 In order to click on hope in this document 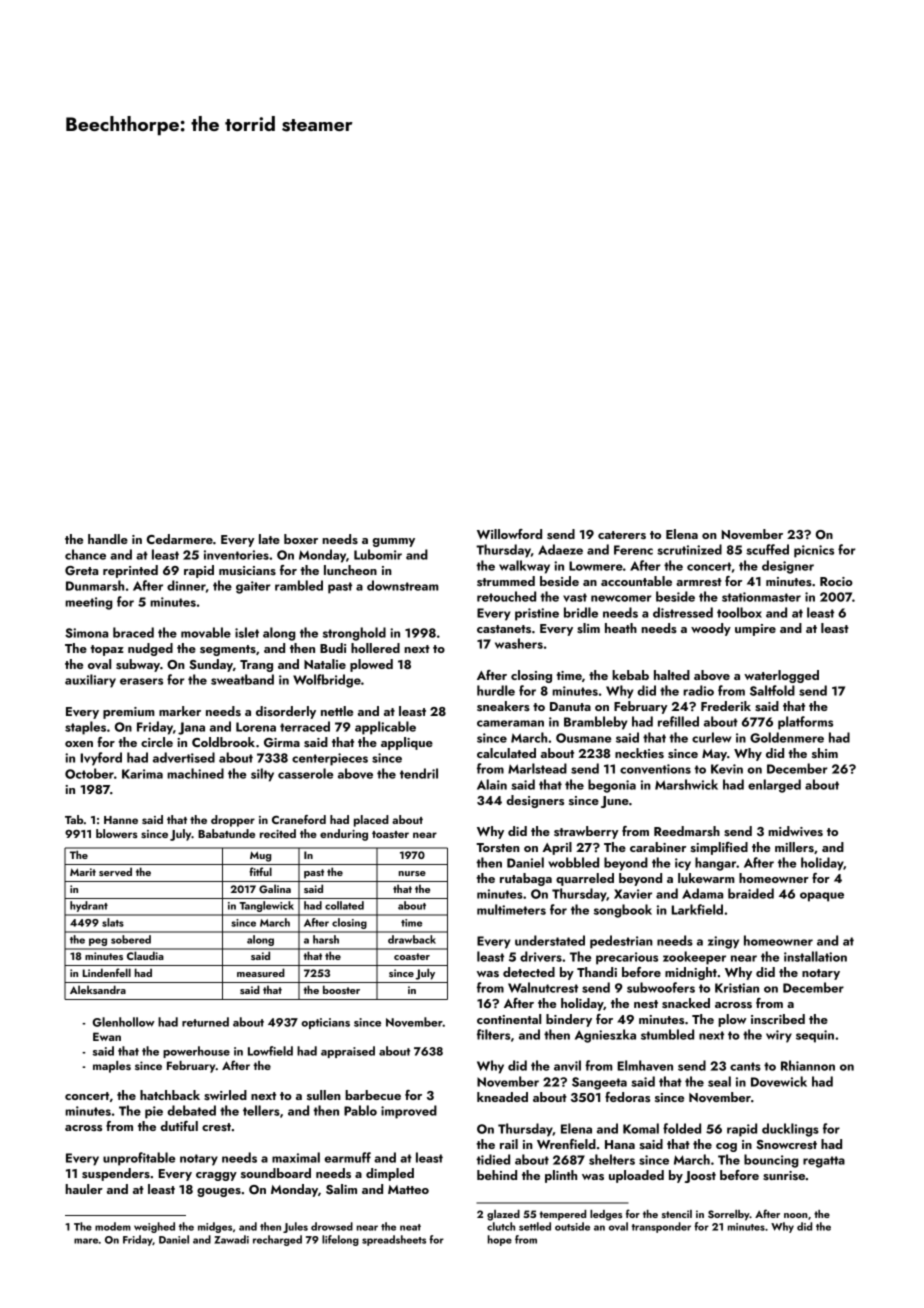, I will do `click(500, 1240)`.
